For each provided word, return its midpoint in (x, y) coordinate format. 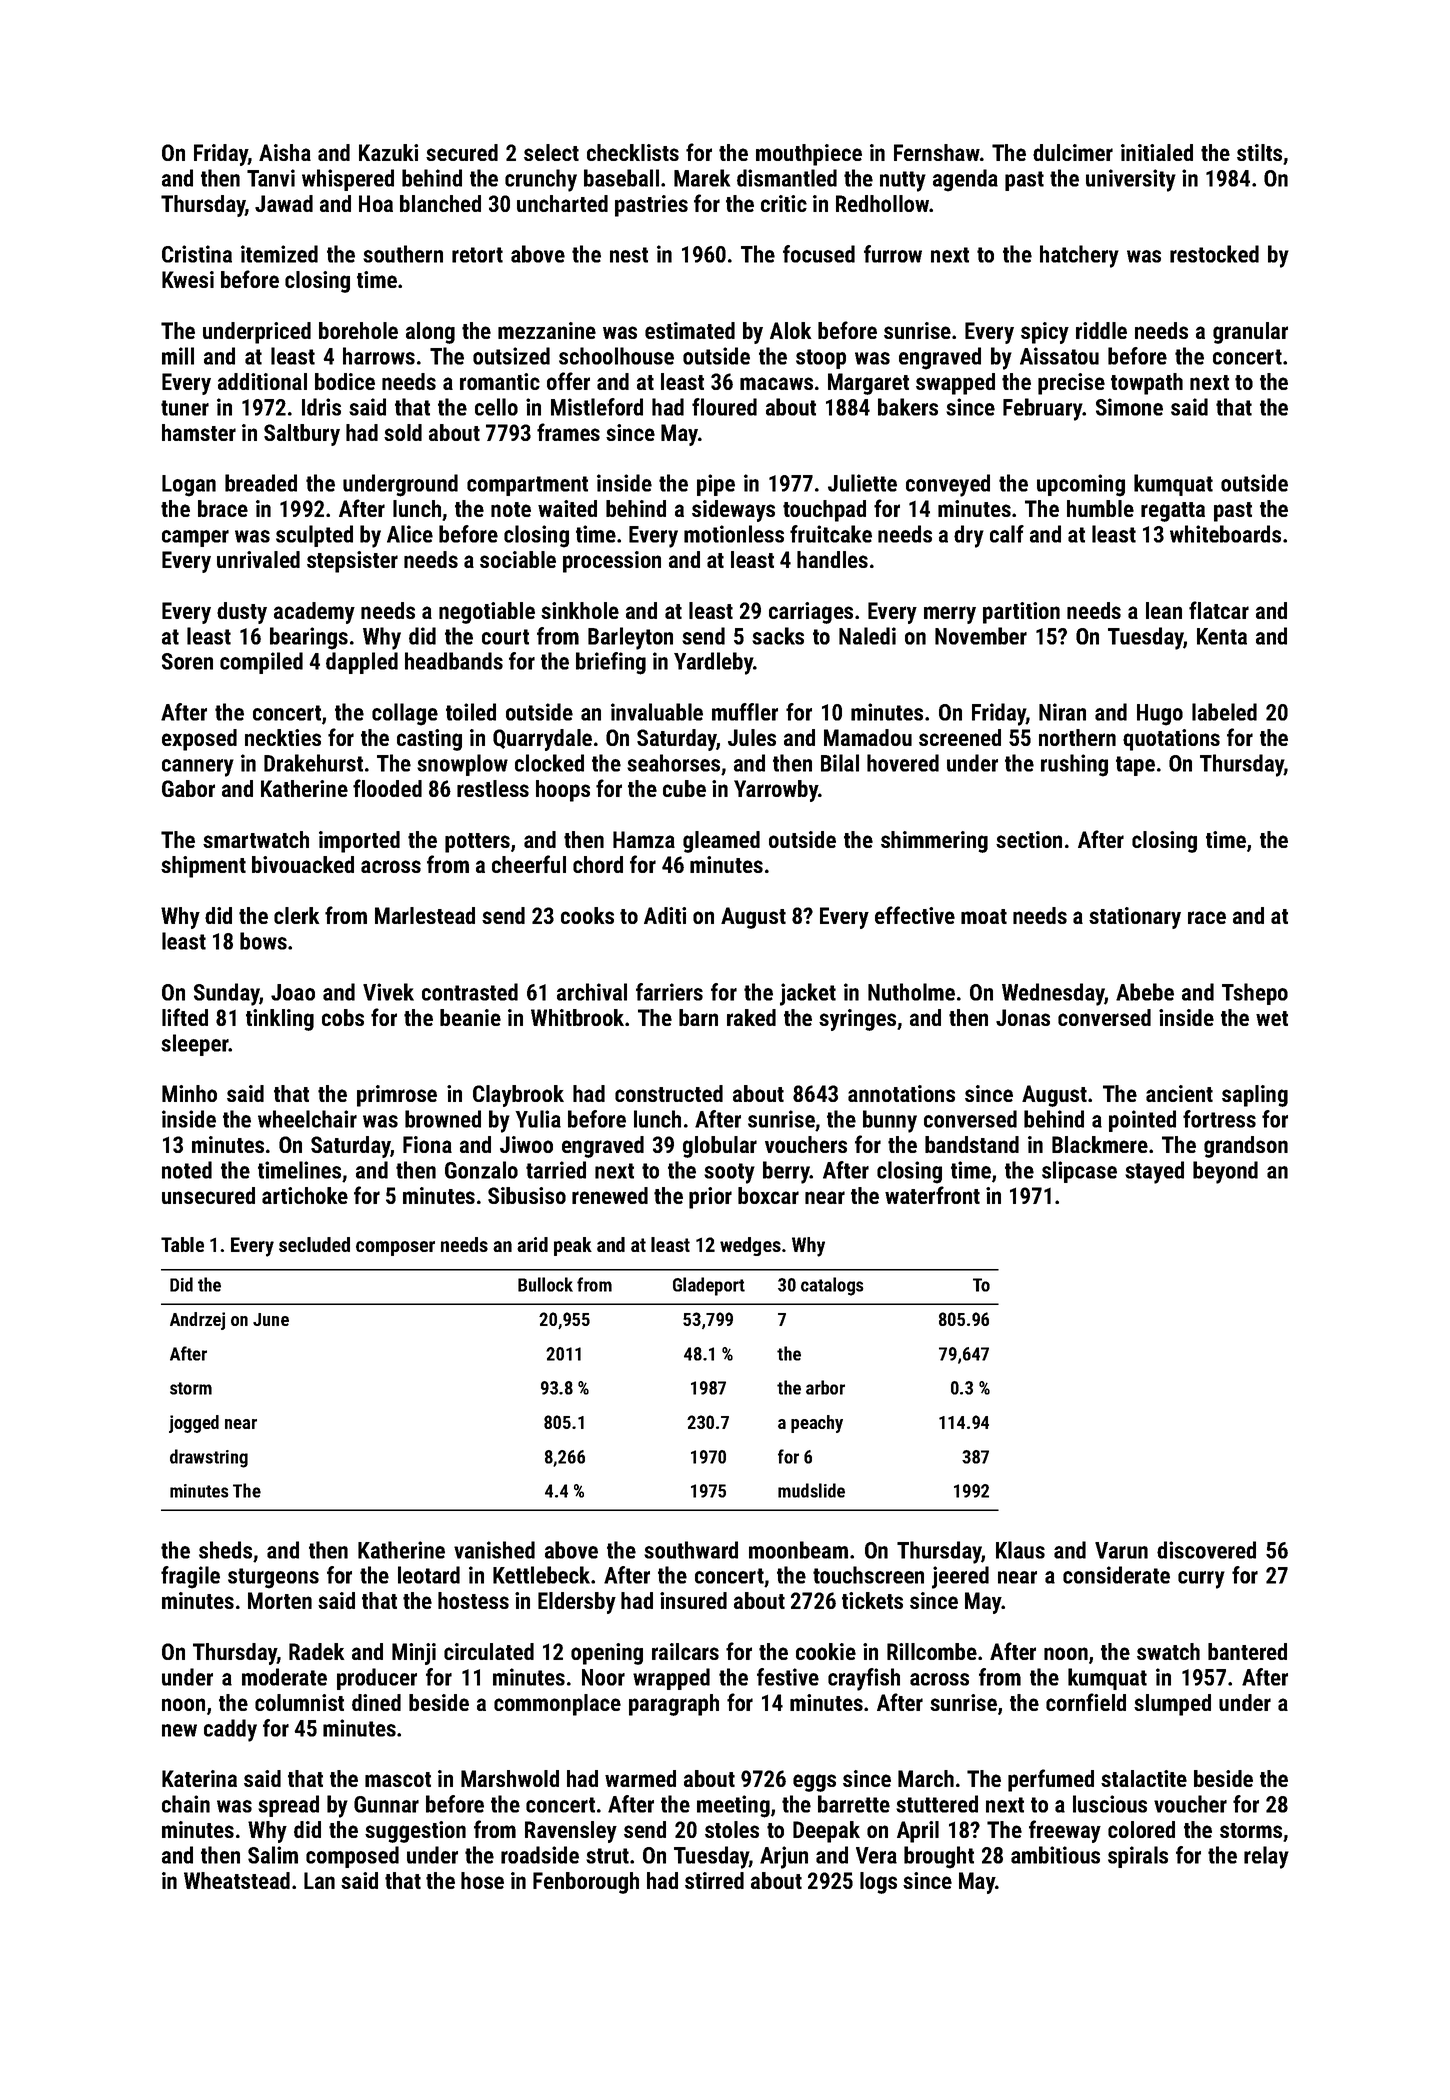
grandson (1246, 1147)
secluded (314, 1244)
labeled (1224, 712)
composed (352, 1857)
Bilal (840, 763)
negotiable (487, 613)
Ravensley (571, 1832)
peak (573, 1246)
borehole (358, 330)
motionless (734, 534)
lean (1164, 610)
